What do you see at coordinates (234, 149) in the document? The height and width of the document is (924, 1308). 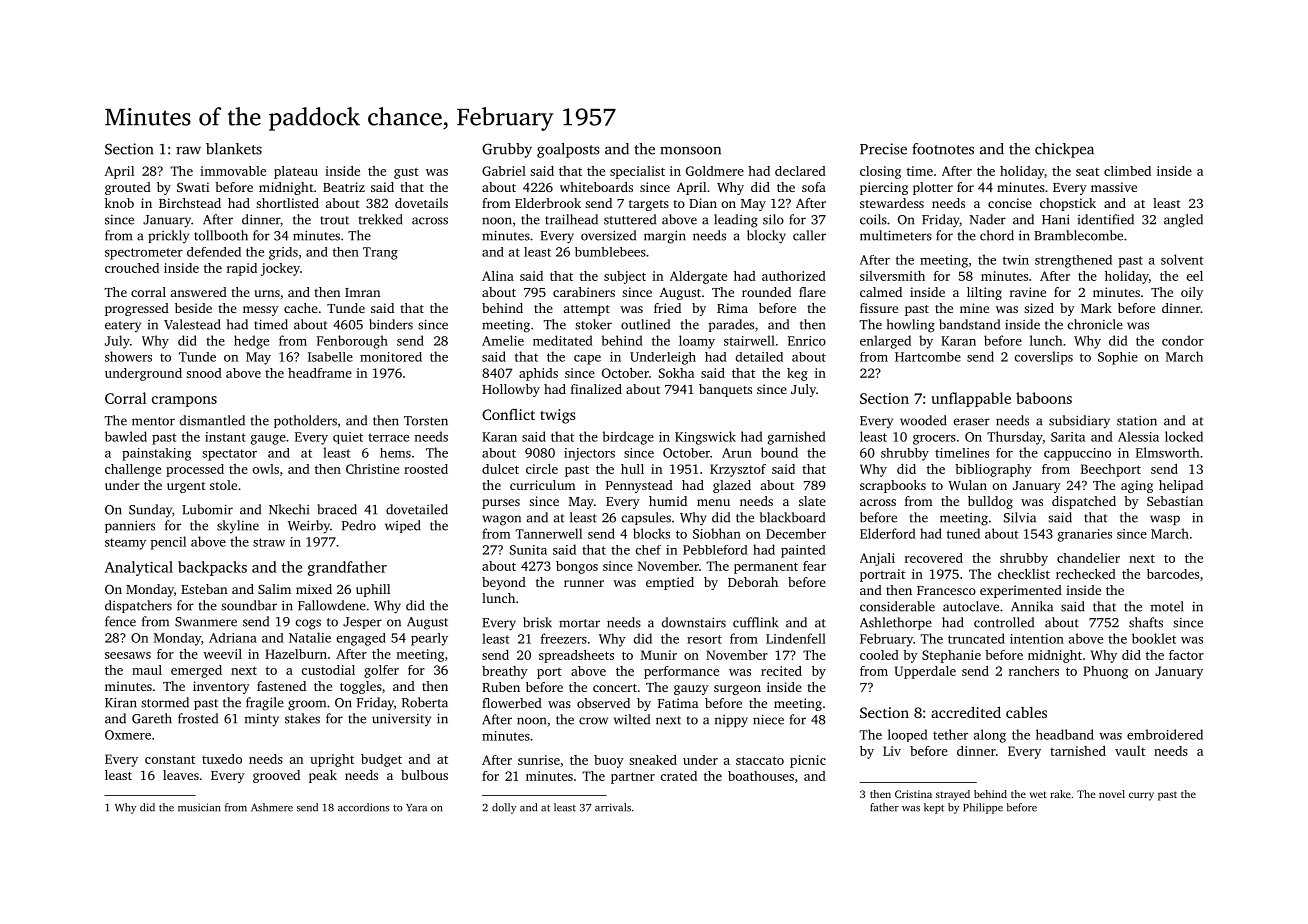 I see `blankets` at bounding box center [234, 149].
